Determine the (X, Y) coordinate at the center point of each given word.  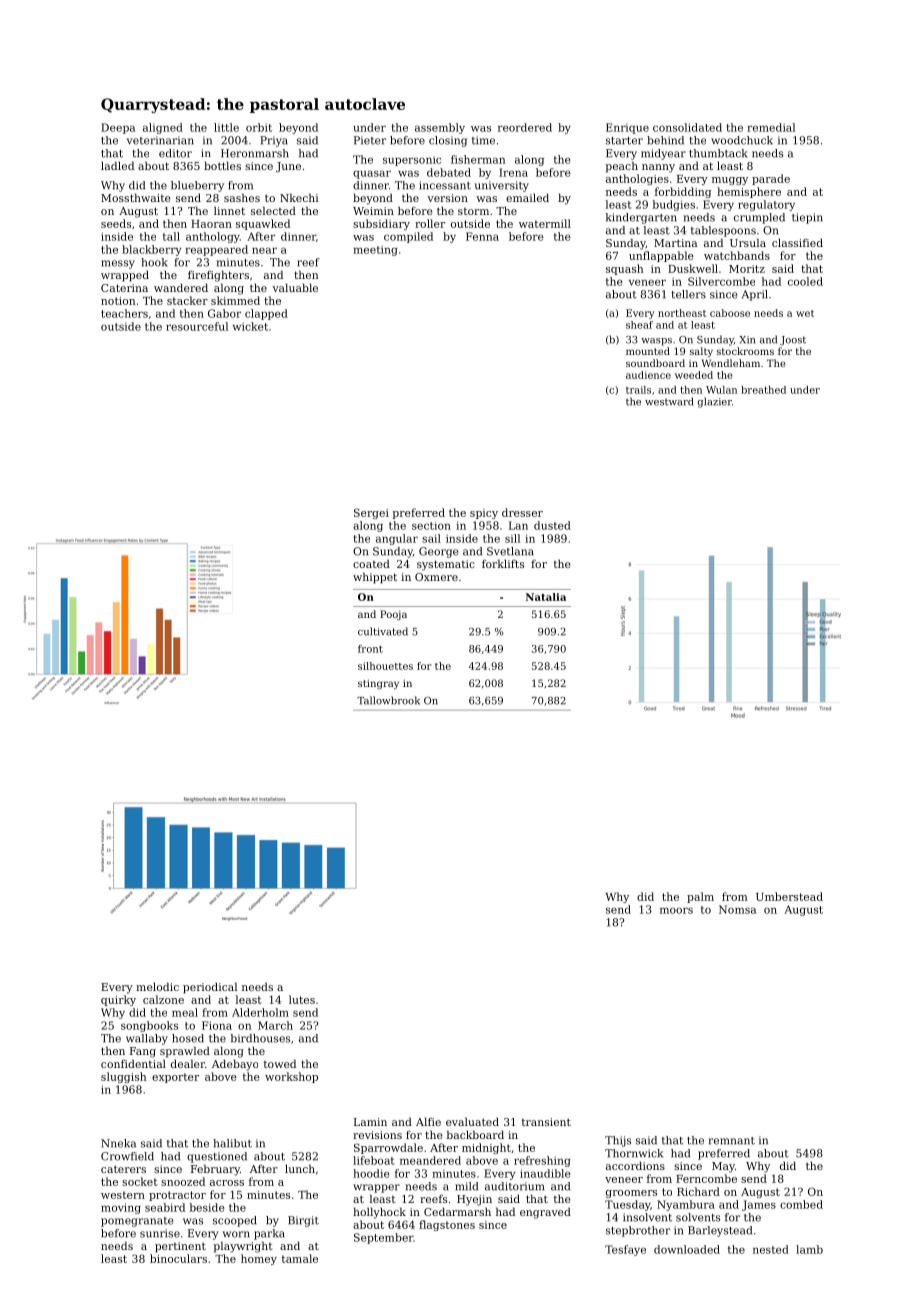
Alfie (428, 1121)
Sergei (371, 513)
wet (805, 313)
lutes (302, 999)
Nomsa (737, 909)
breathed (763, 390)
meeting (375, 250)
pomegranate (137, 1222)
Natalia (546, 597)
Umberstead (789, 896)
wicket (250, 326)
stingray (378, 684)
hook (154, 262)
